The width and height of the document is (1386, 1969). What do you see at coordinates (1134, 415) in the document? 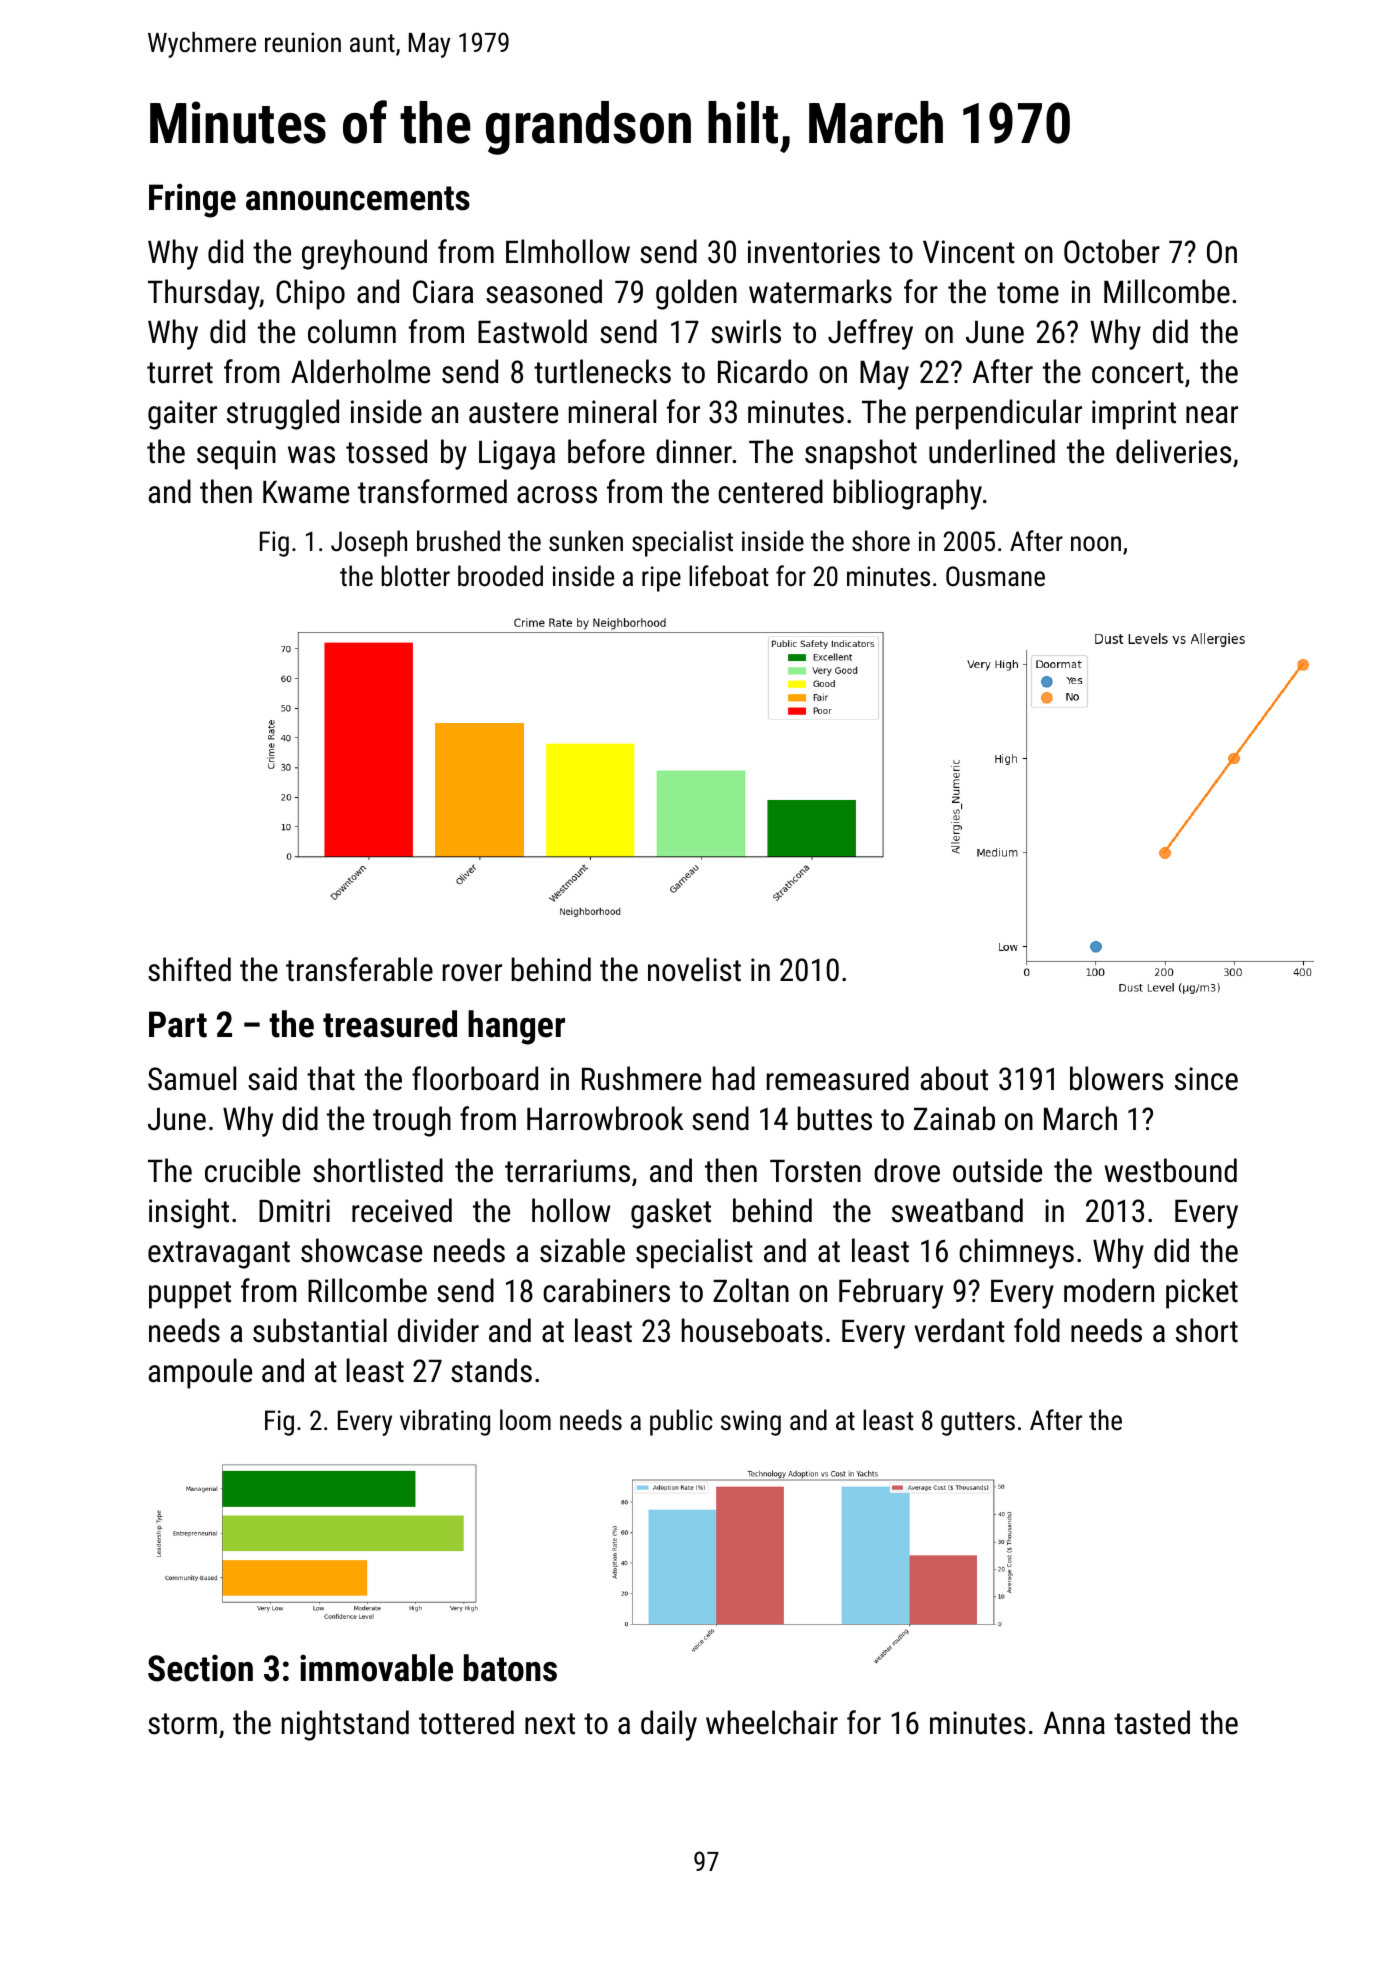
I see `imprint` at bounding box center [1134, 415].
